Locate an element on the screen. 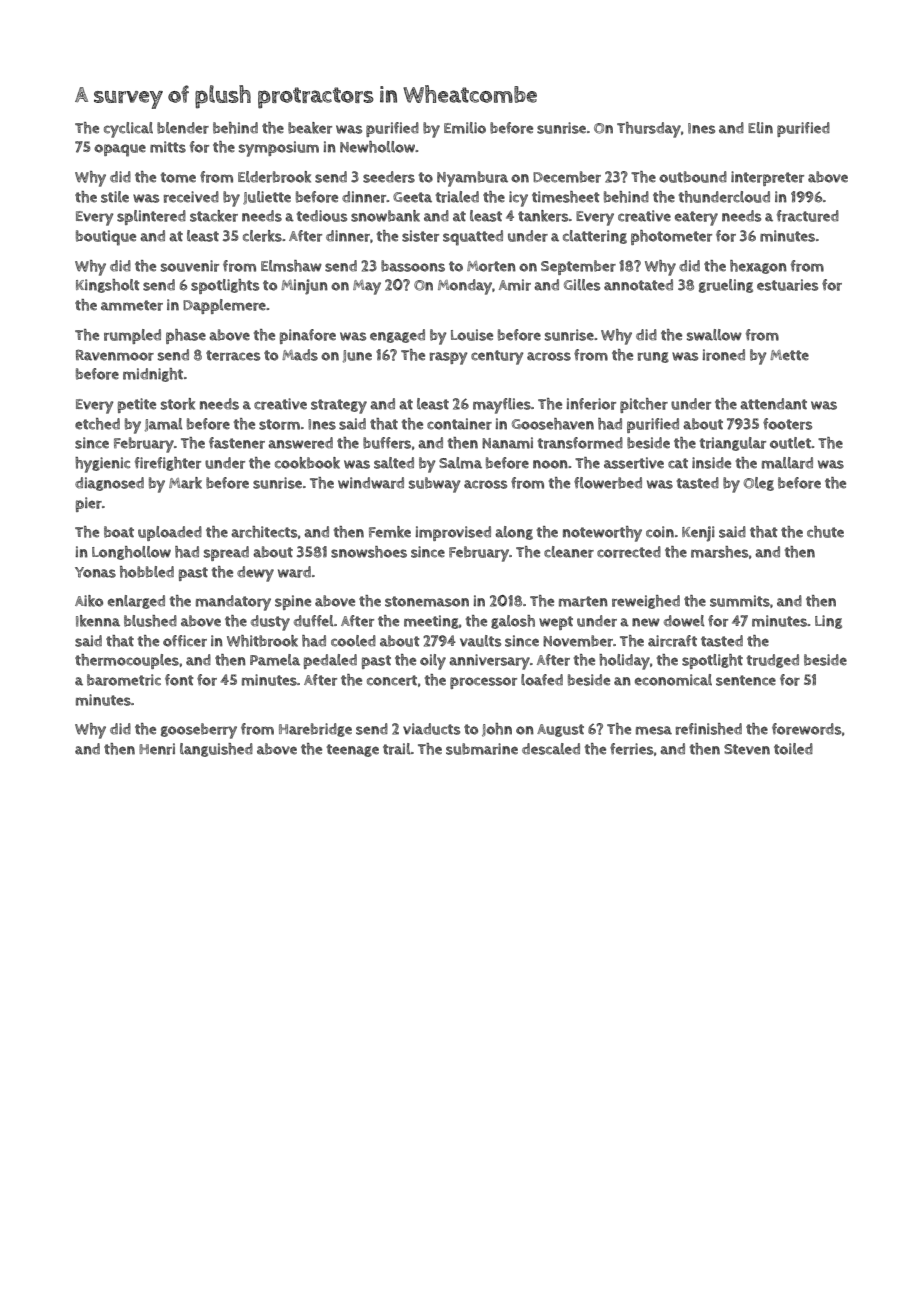  Henri is located at coordinates (157, 749).
